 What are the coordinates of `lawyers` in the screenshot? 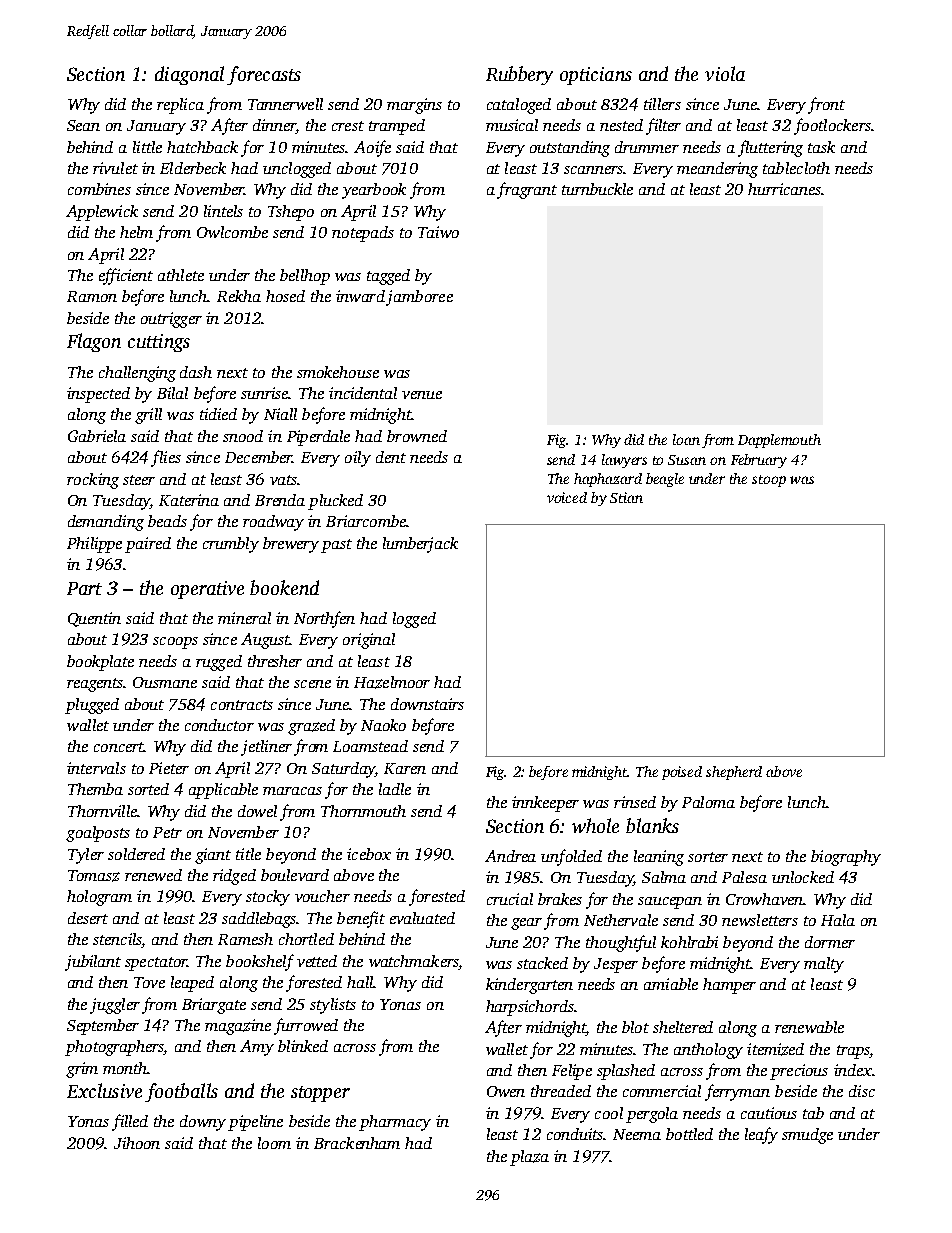 It's located at (624, 461).
